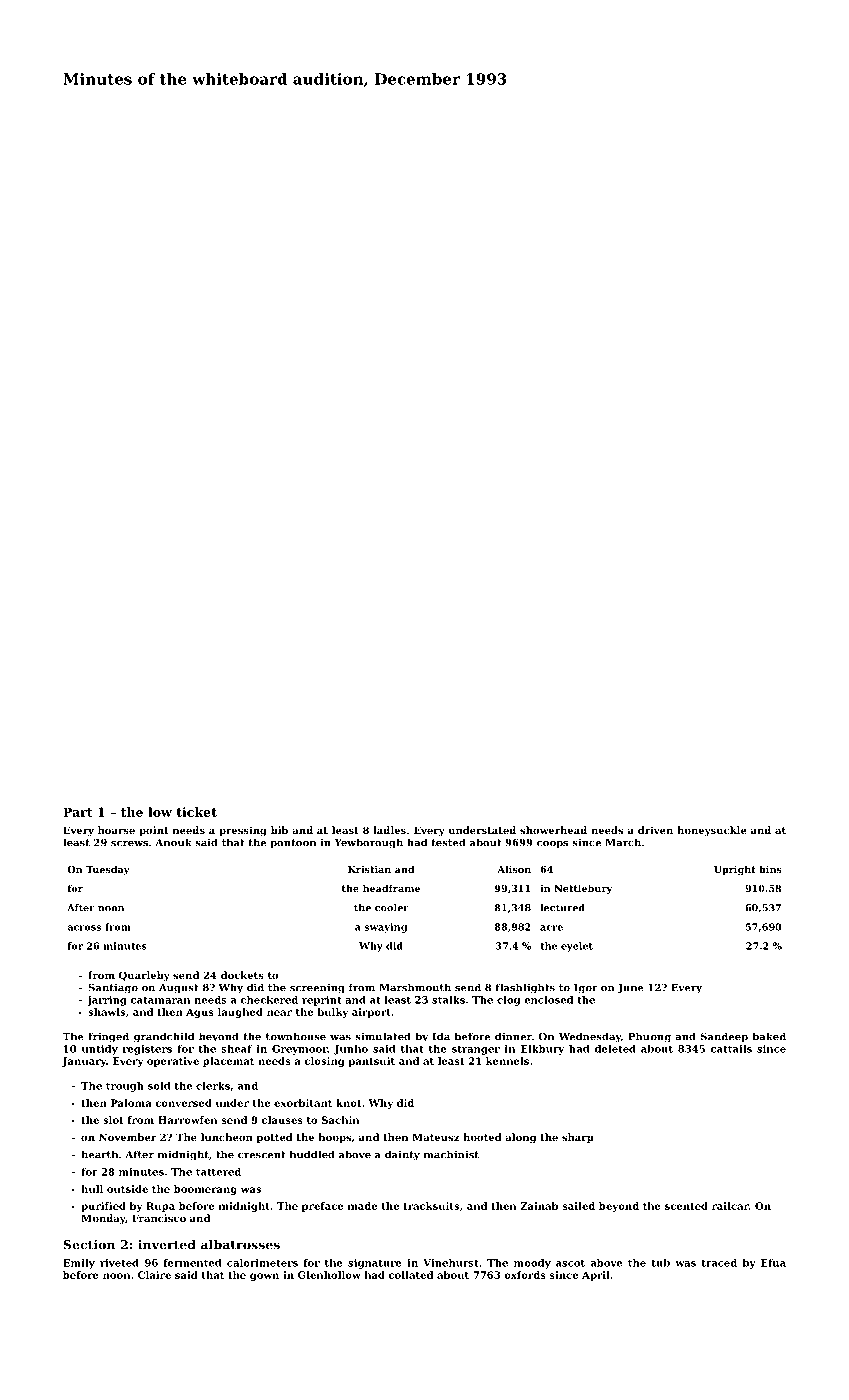  What do you see at coordinates (368, 843) in the page?
I see `Yewborough` at bounding box center [368, 843].
